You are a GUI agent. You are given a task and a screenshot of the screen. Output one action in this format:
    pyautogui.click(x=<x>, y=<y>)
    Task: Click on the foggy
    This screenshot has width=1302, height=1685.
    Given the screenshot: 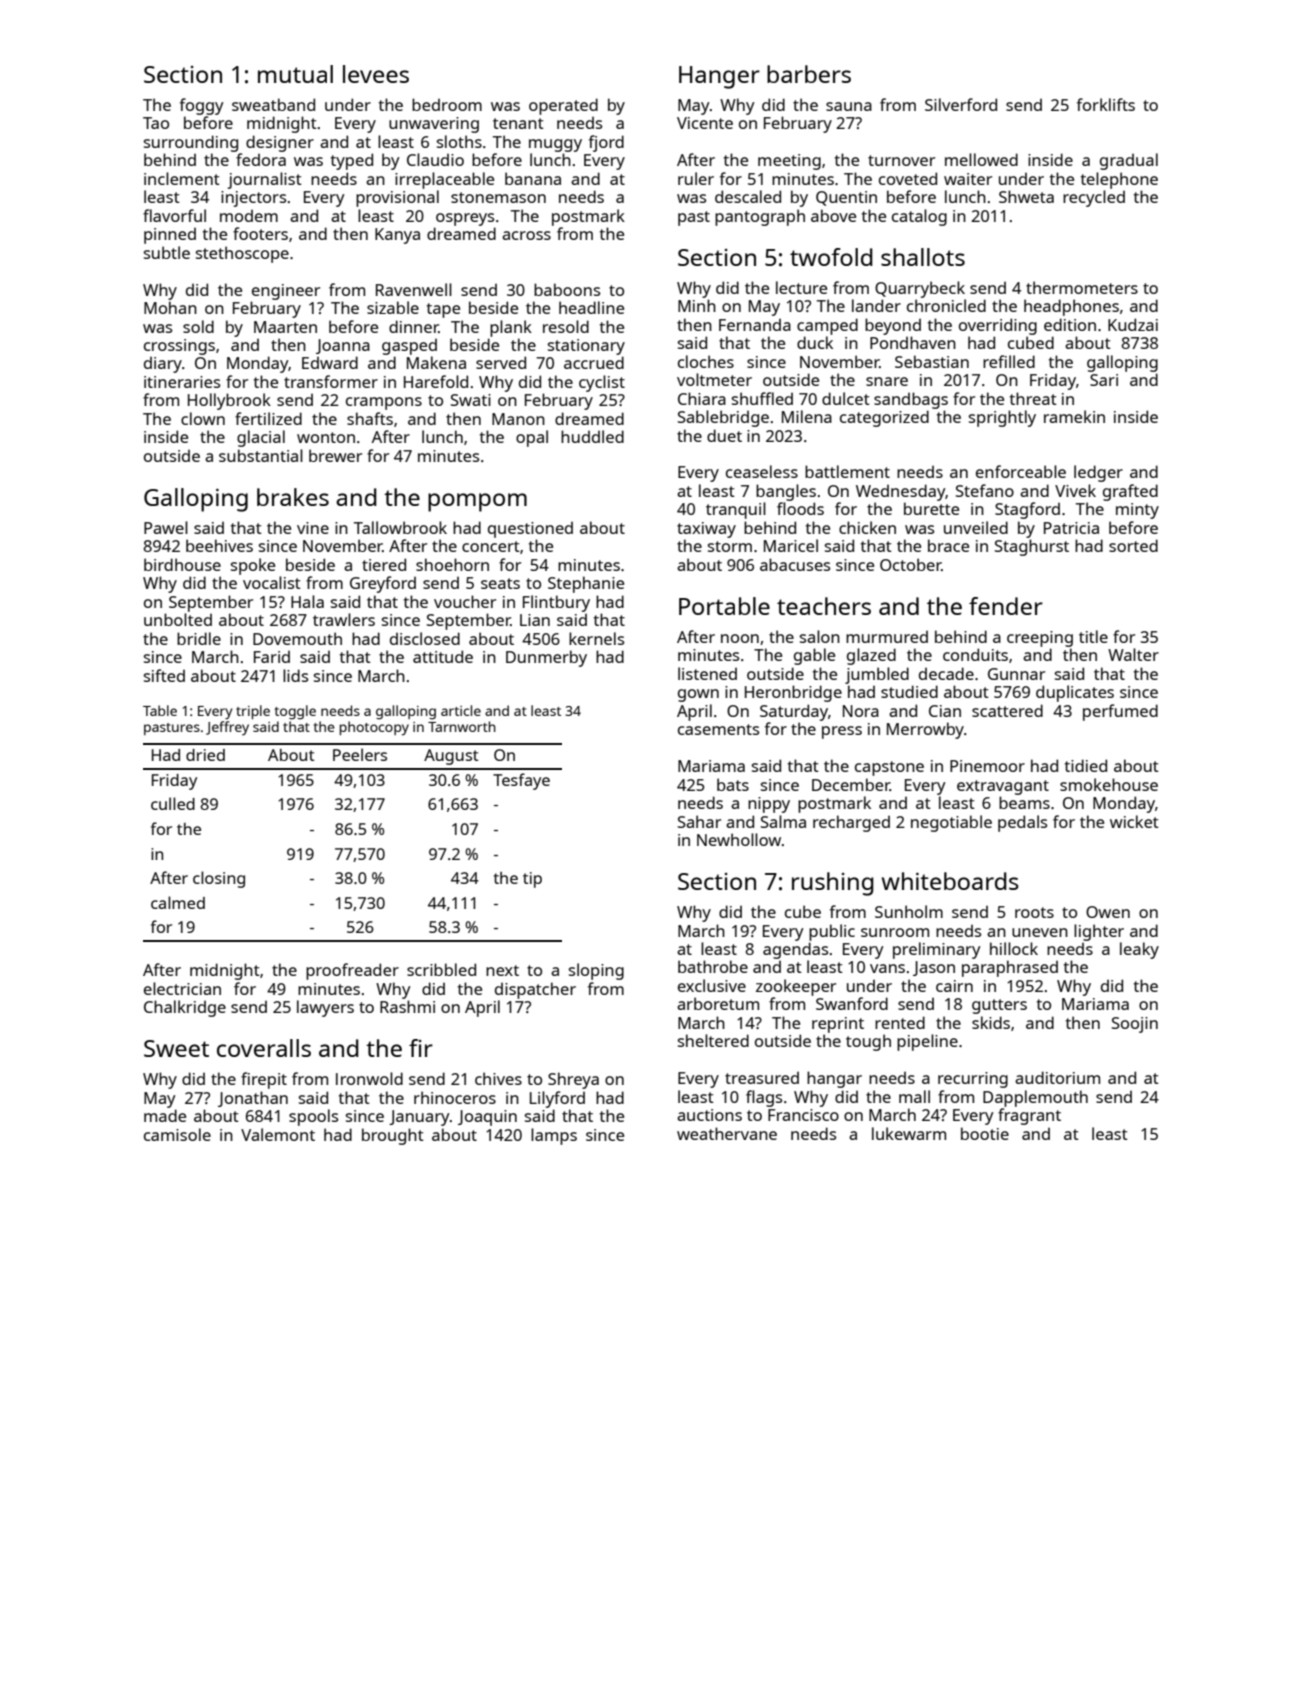 What is the action you would take?
    pyautogui.click(x=202, y=106)
